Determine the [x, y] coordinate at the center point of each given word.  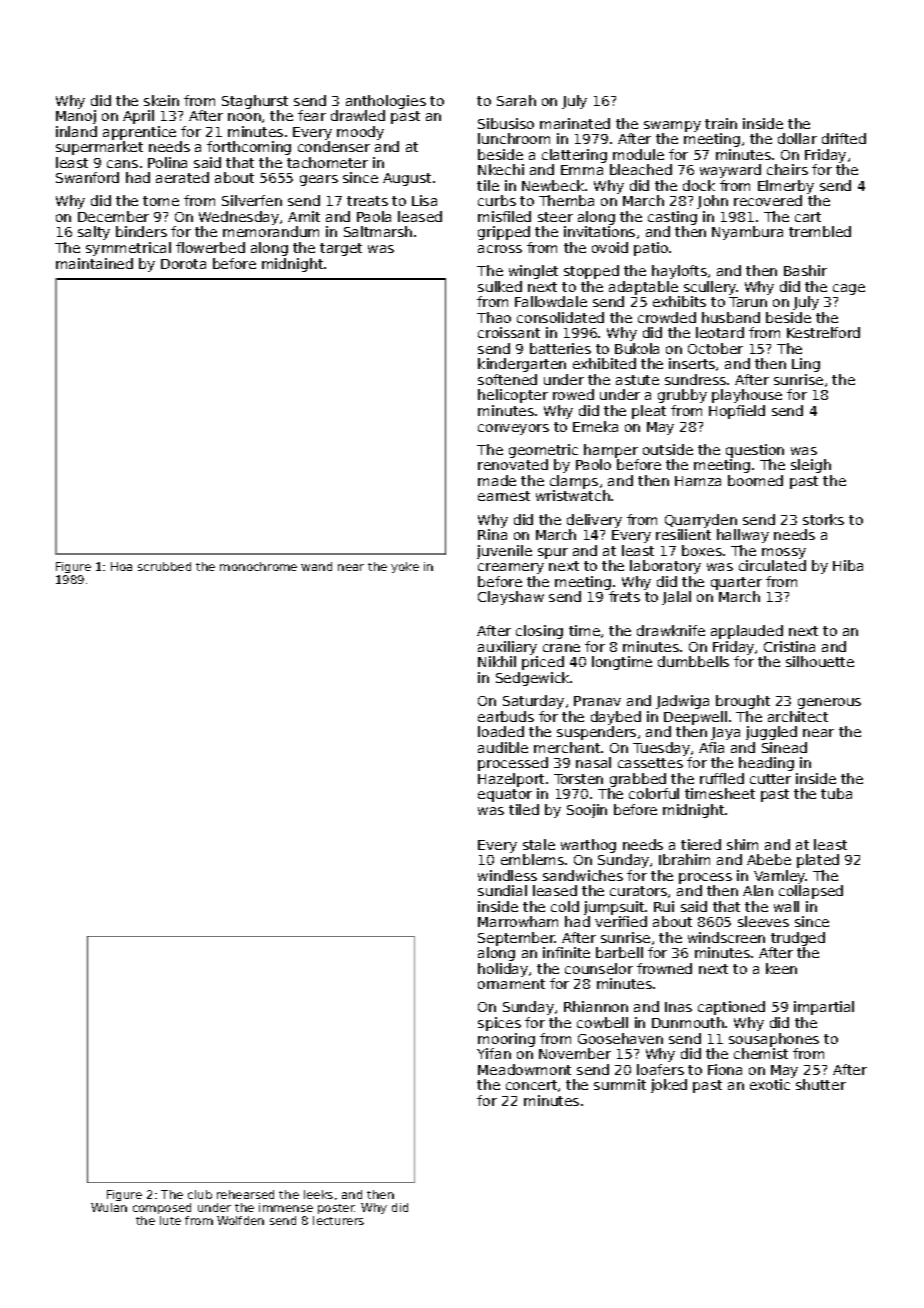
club [200, 1194]
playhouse [747, 396]
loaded [501, 731]
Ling [806, 365]
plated [818, 861]
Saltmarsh [378, 231]
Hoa [121, 566]
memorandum [271, 231]
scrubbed [164, 566]
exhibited [604, 363]
